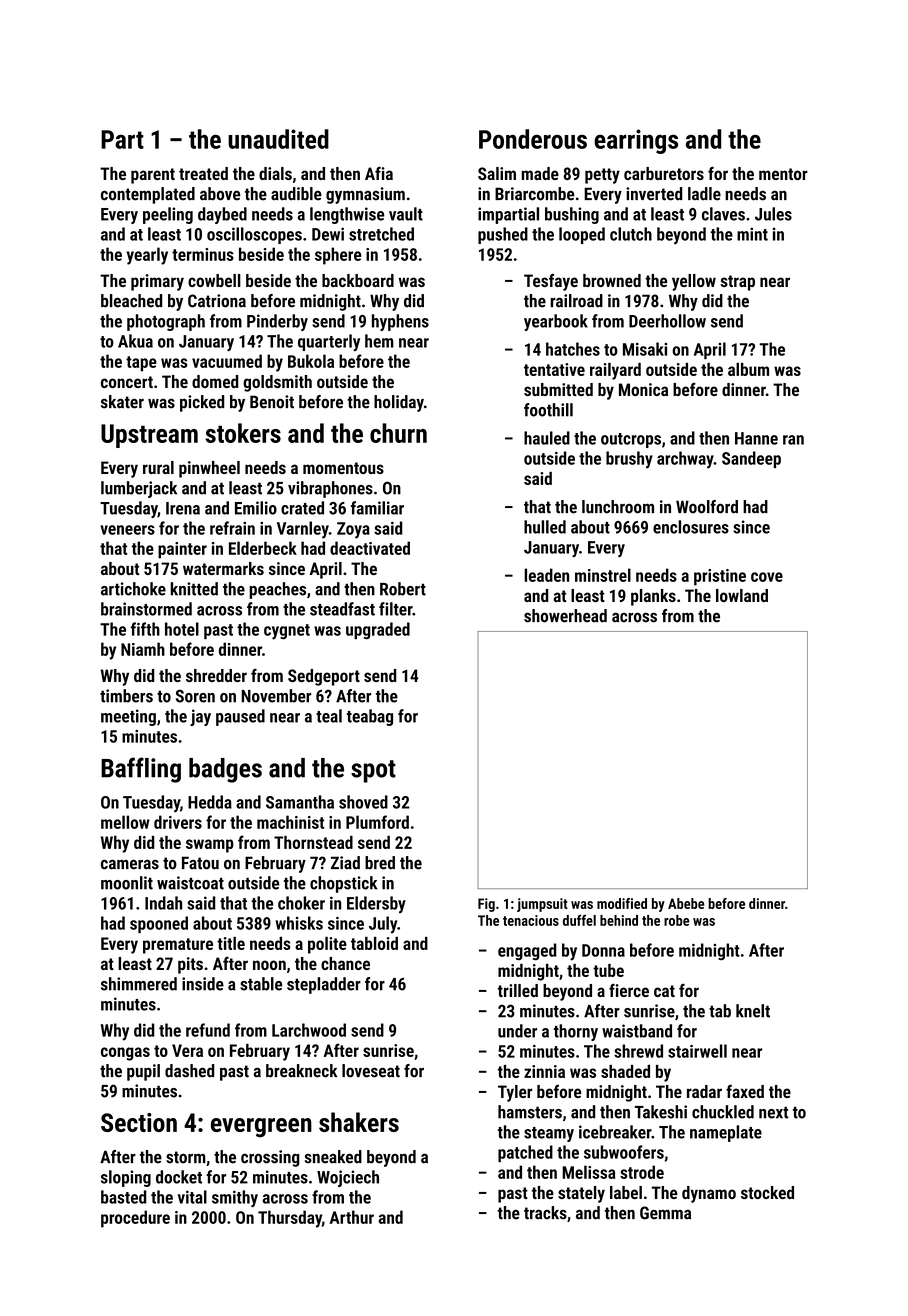 This screenshot has height=1316, width=908. I want to click on Baffling, so click(141, 770).
